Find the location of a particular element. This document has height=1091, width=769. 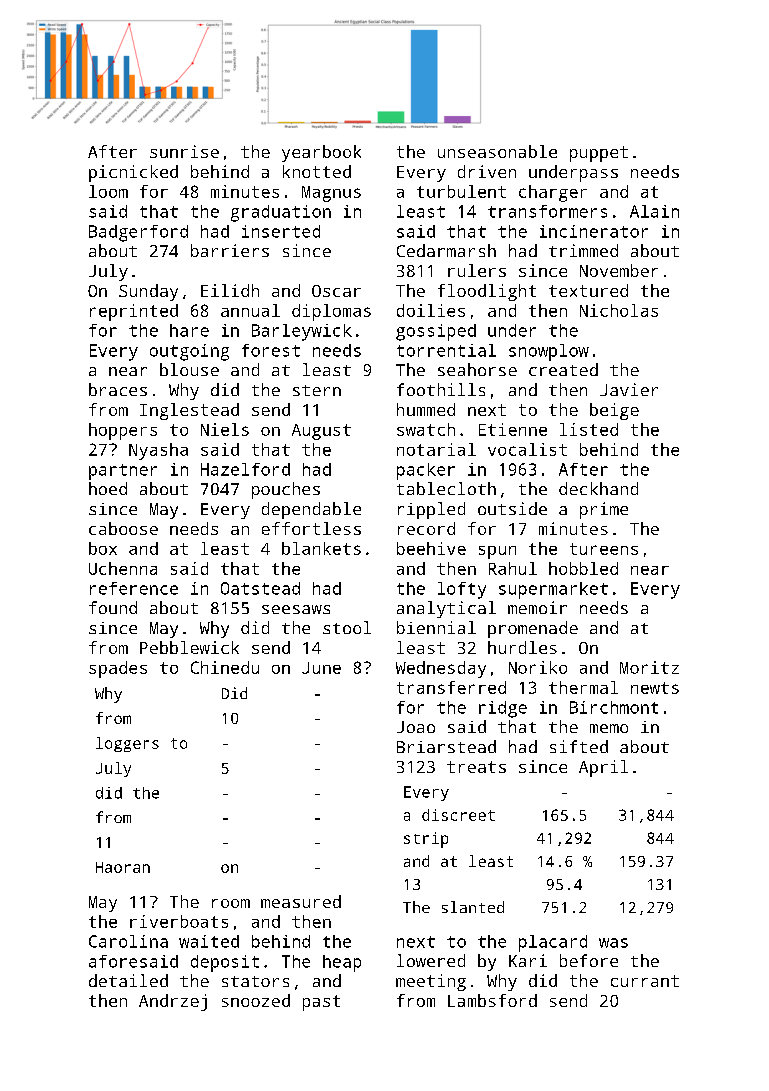

reference is located at coordinates (134, 588).
